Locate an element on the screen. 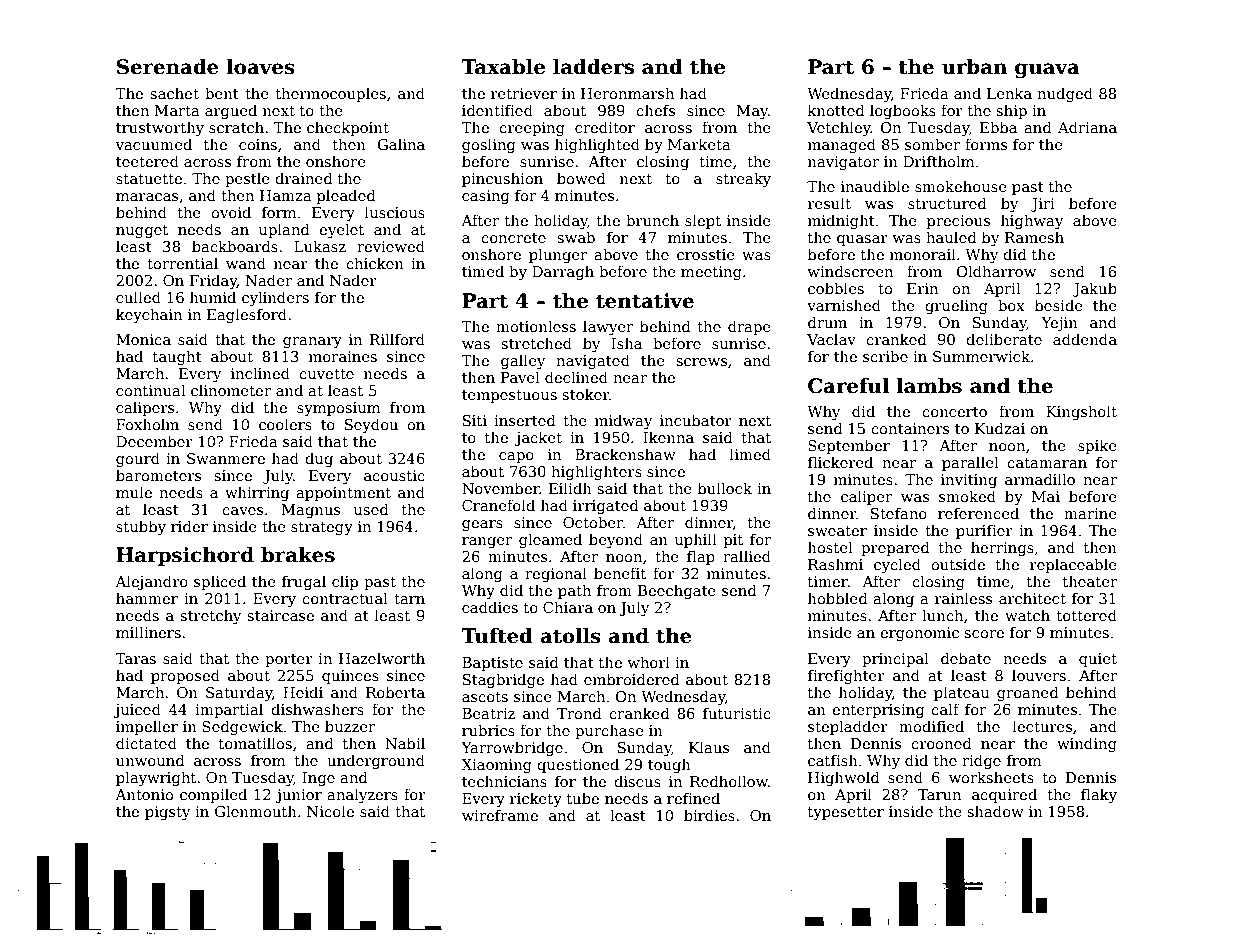  Stefano is located at coordinates (899, 513).
